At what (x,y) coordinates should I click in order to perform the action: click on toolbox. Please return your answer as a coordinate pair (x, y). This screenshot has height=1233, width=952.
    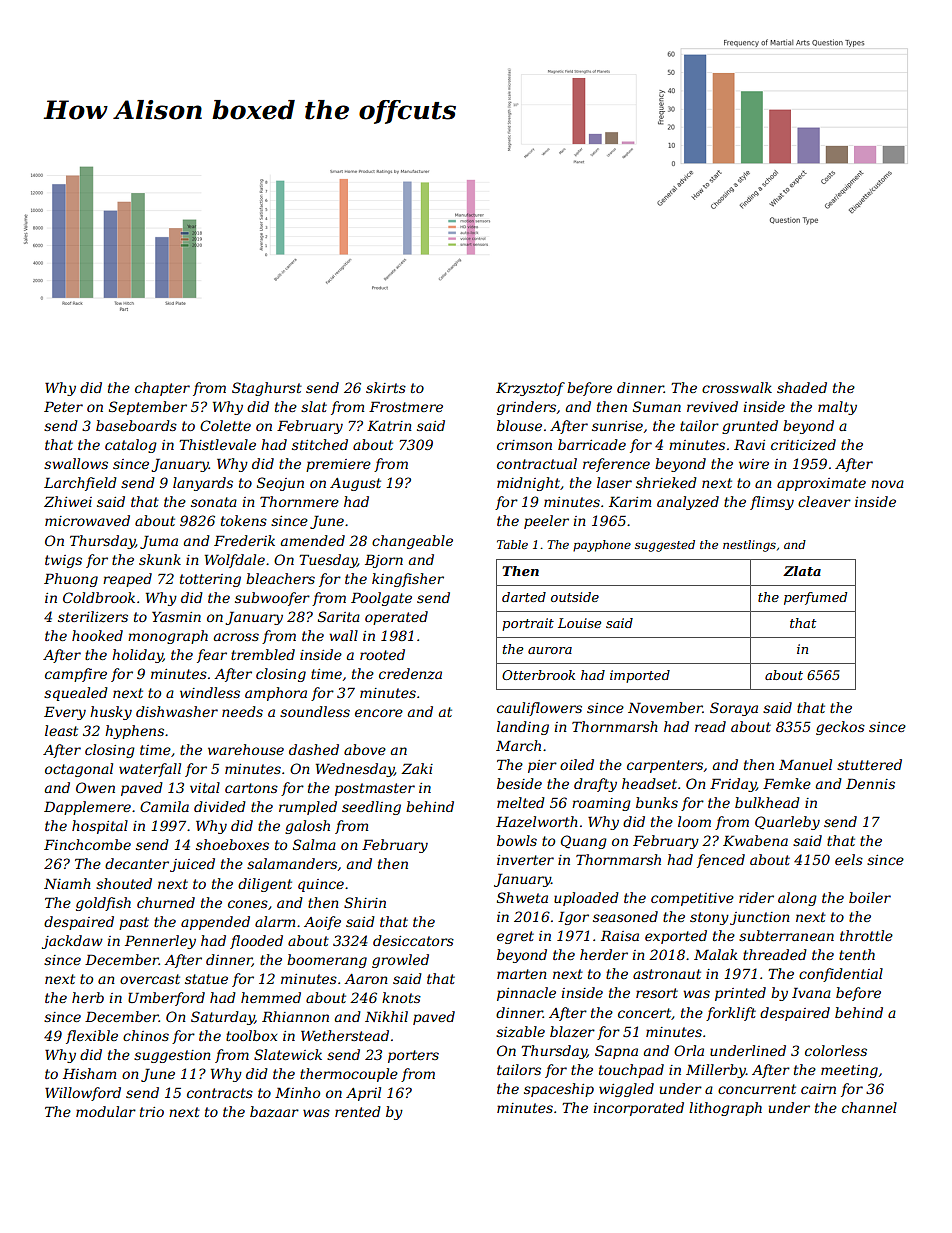
    Looking at the image, I should click on (251, 1035).
